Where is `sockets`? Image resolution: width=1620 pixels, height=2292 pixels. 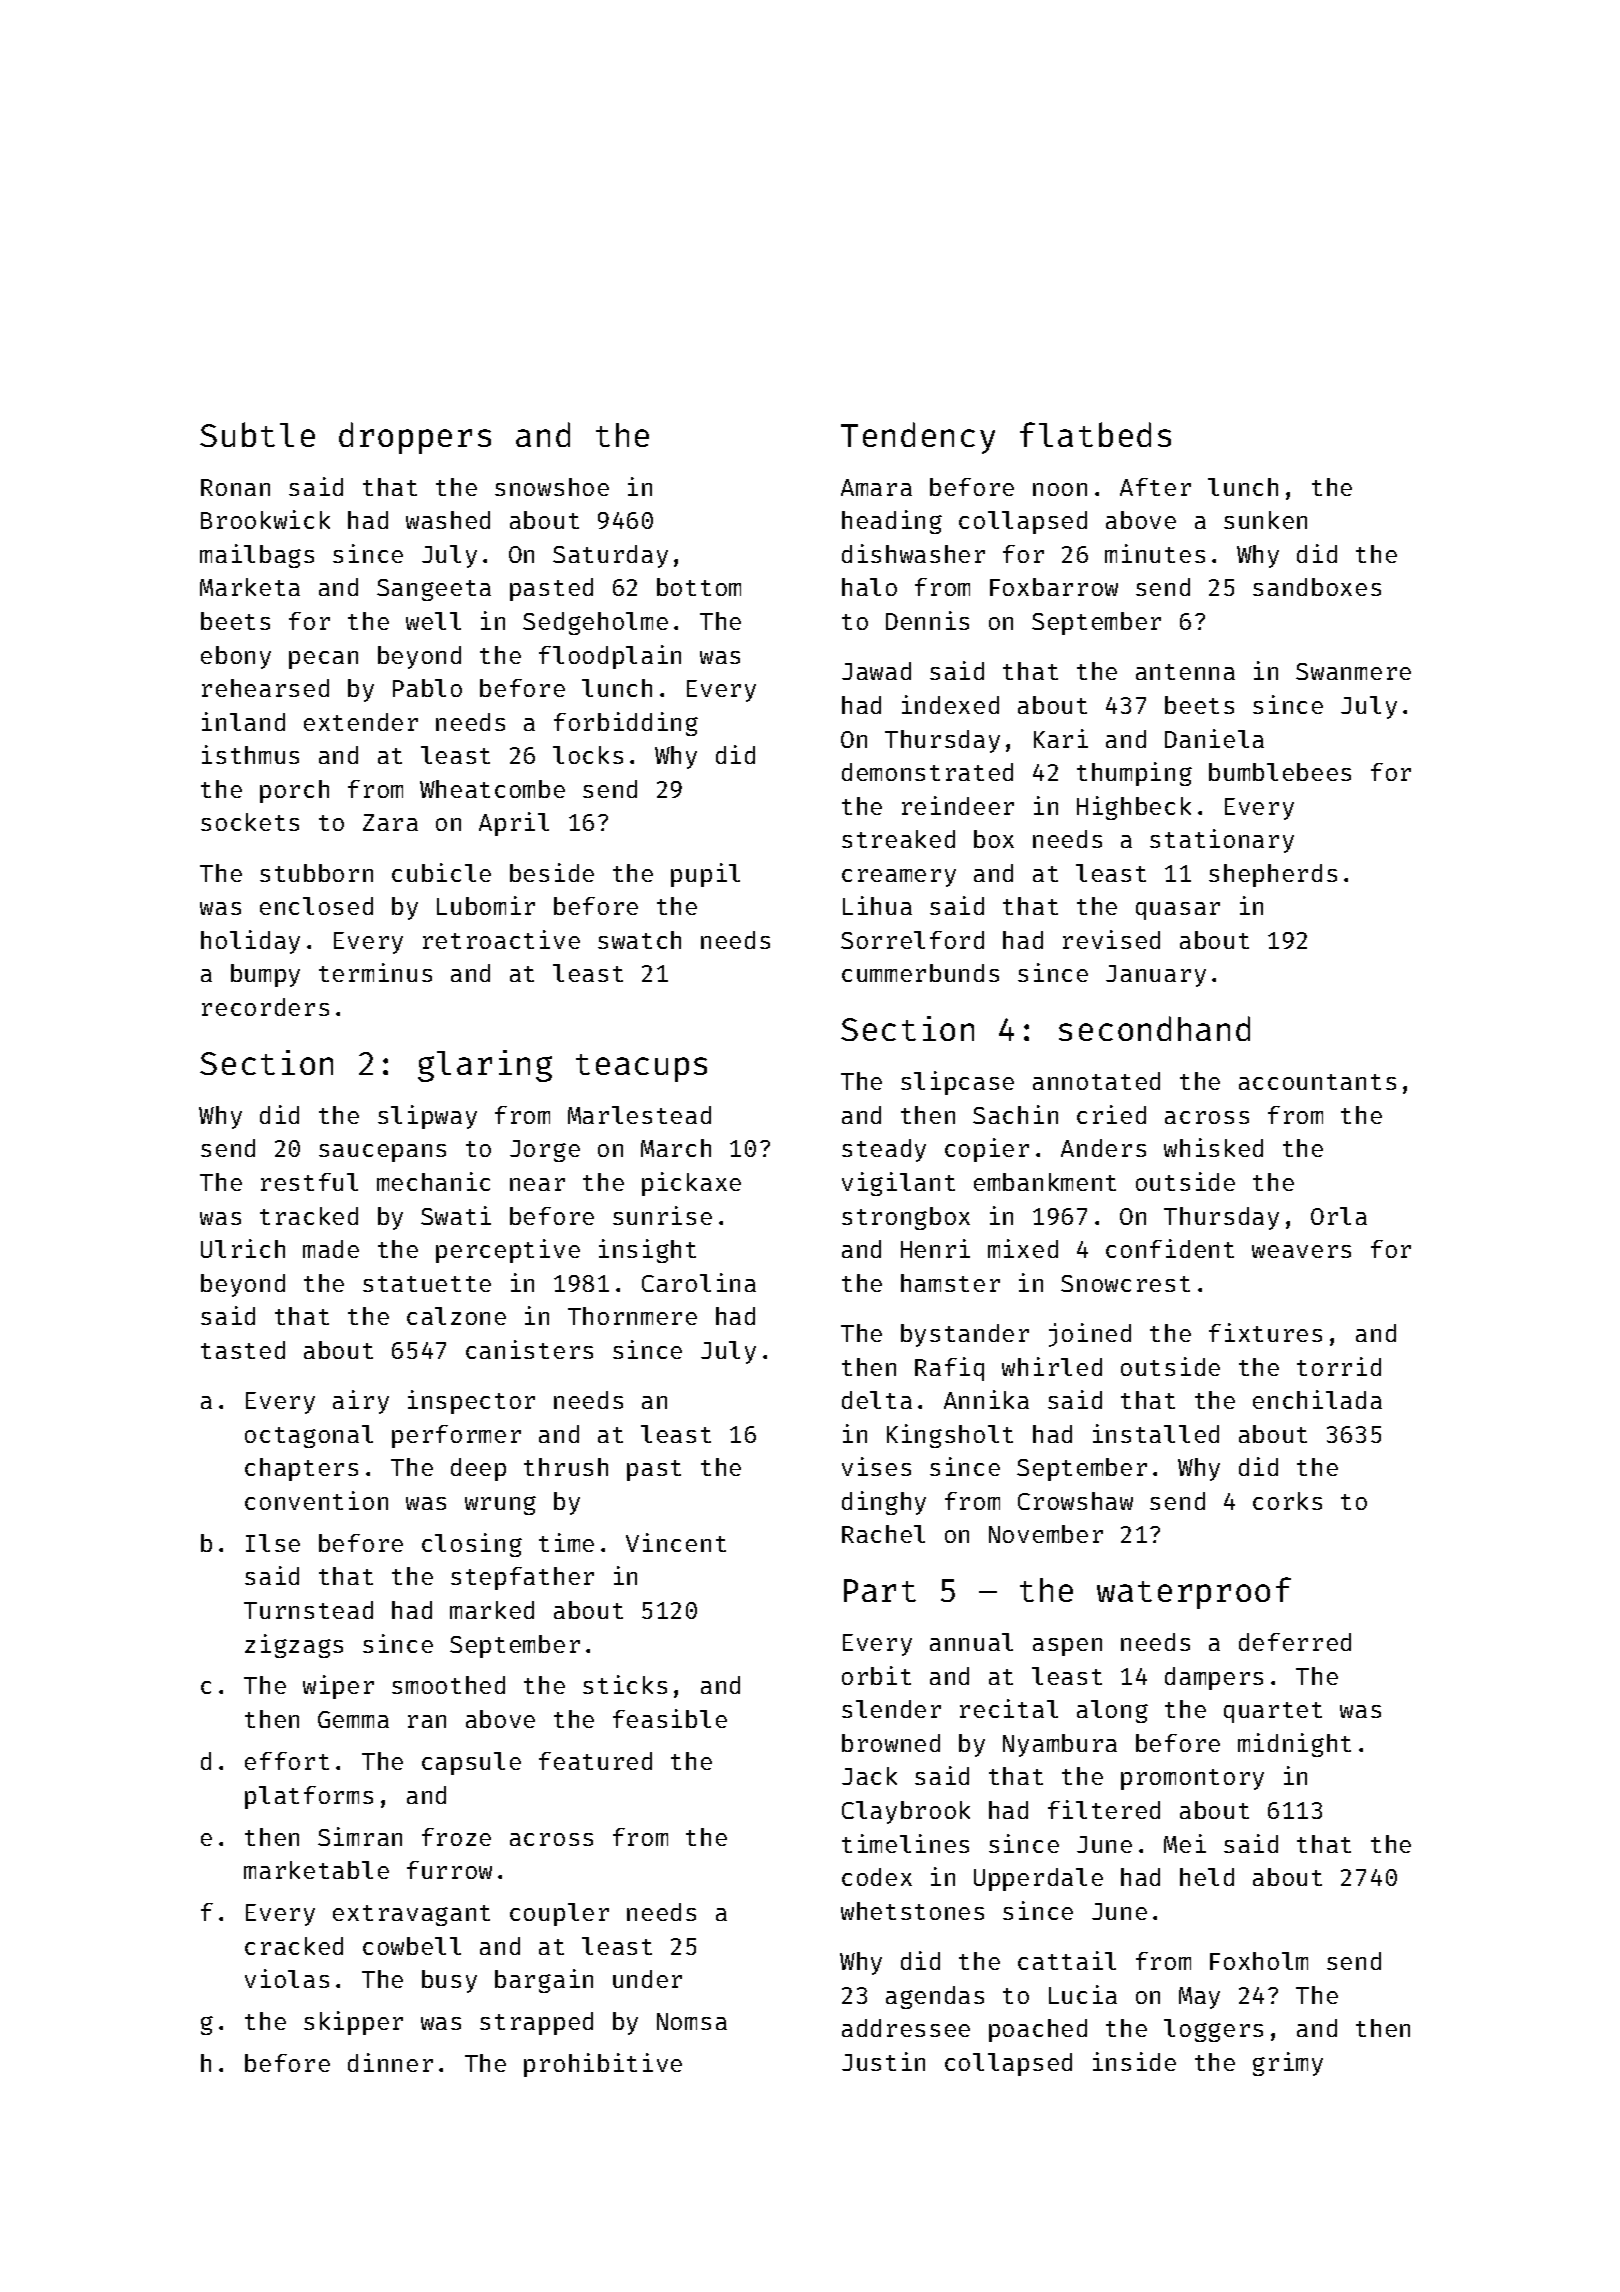 sockets is located at coordinates (250, 822).
